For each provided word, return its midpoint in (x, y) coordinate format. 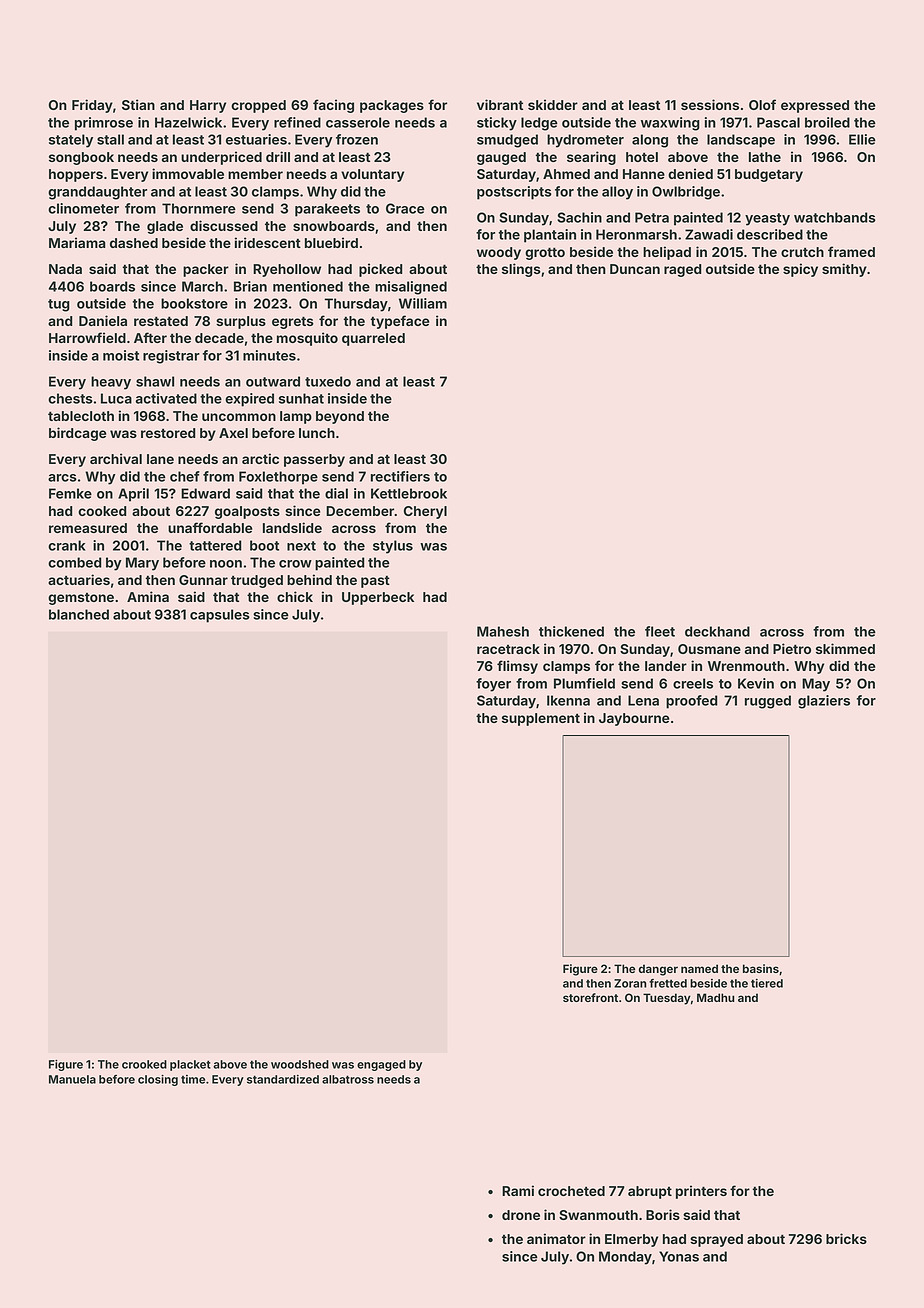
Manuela (72, 1079)
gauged (501, 158)
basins (761, 968)
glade (165, 227)
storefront (590, 997)
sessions (710, 104)
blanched (79, 614)
